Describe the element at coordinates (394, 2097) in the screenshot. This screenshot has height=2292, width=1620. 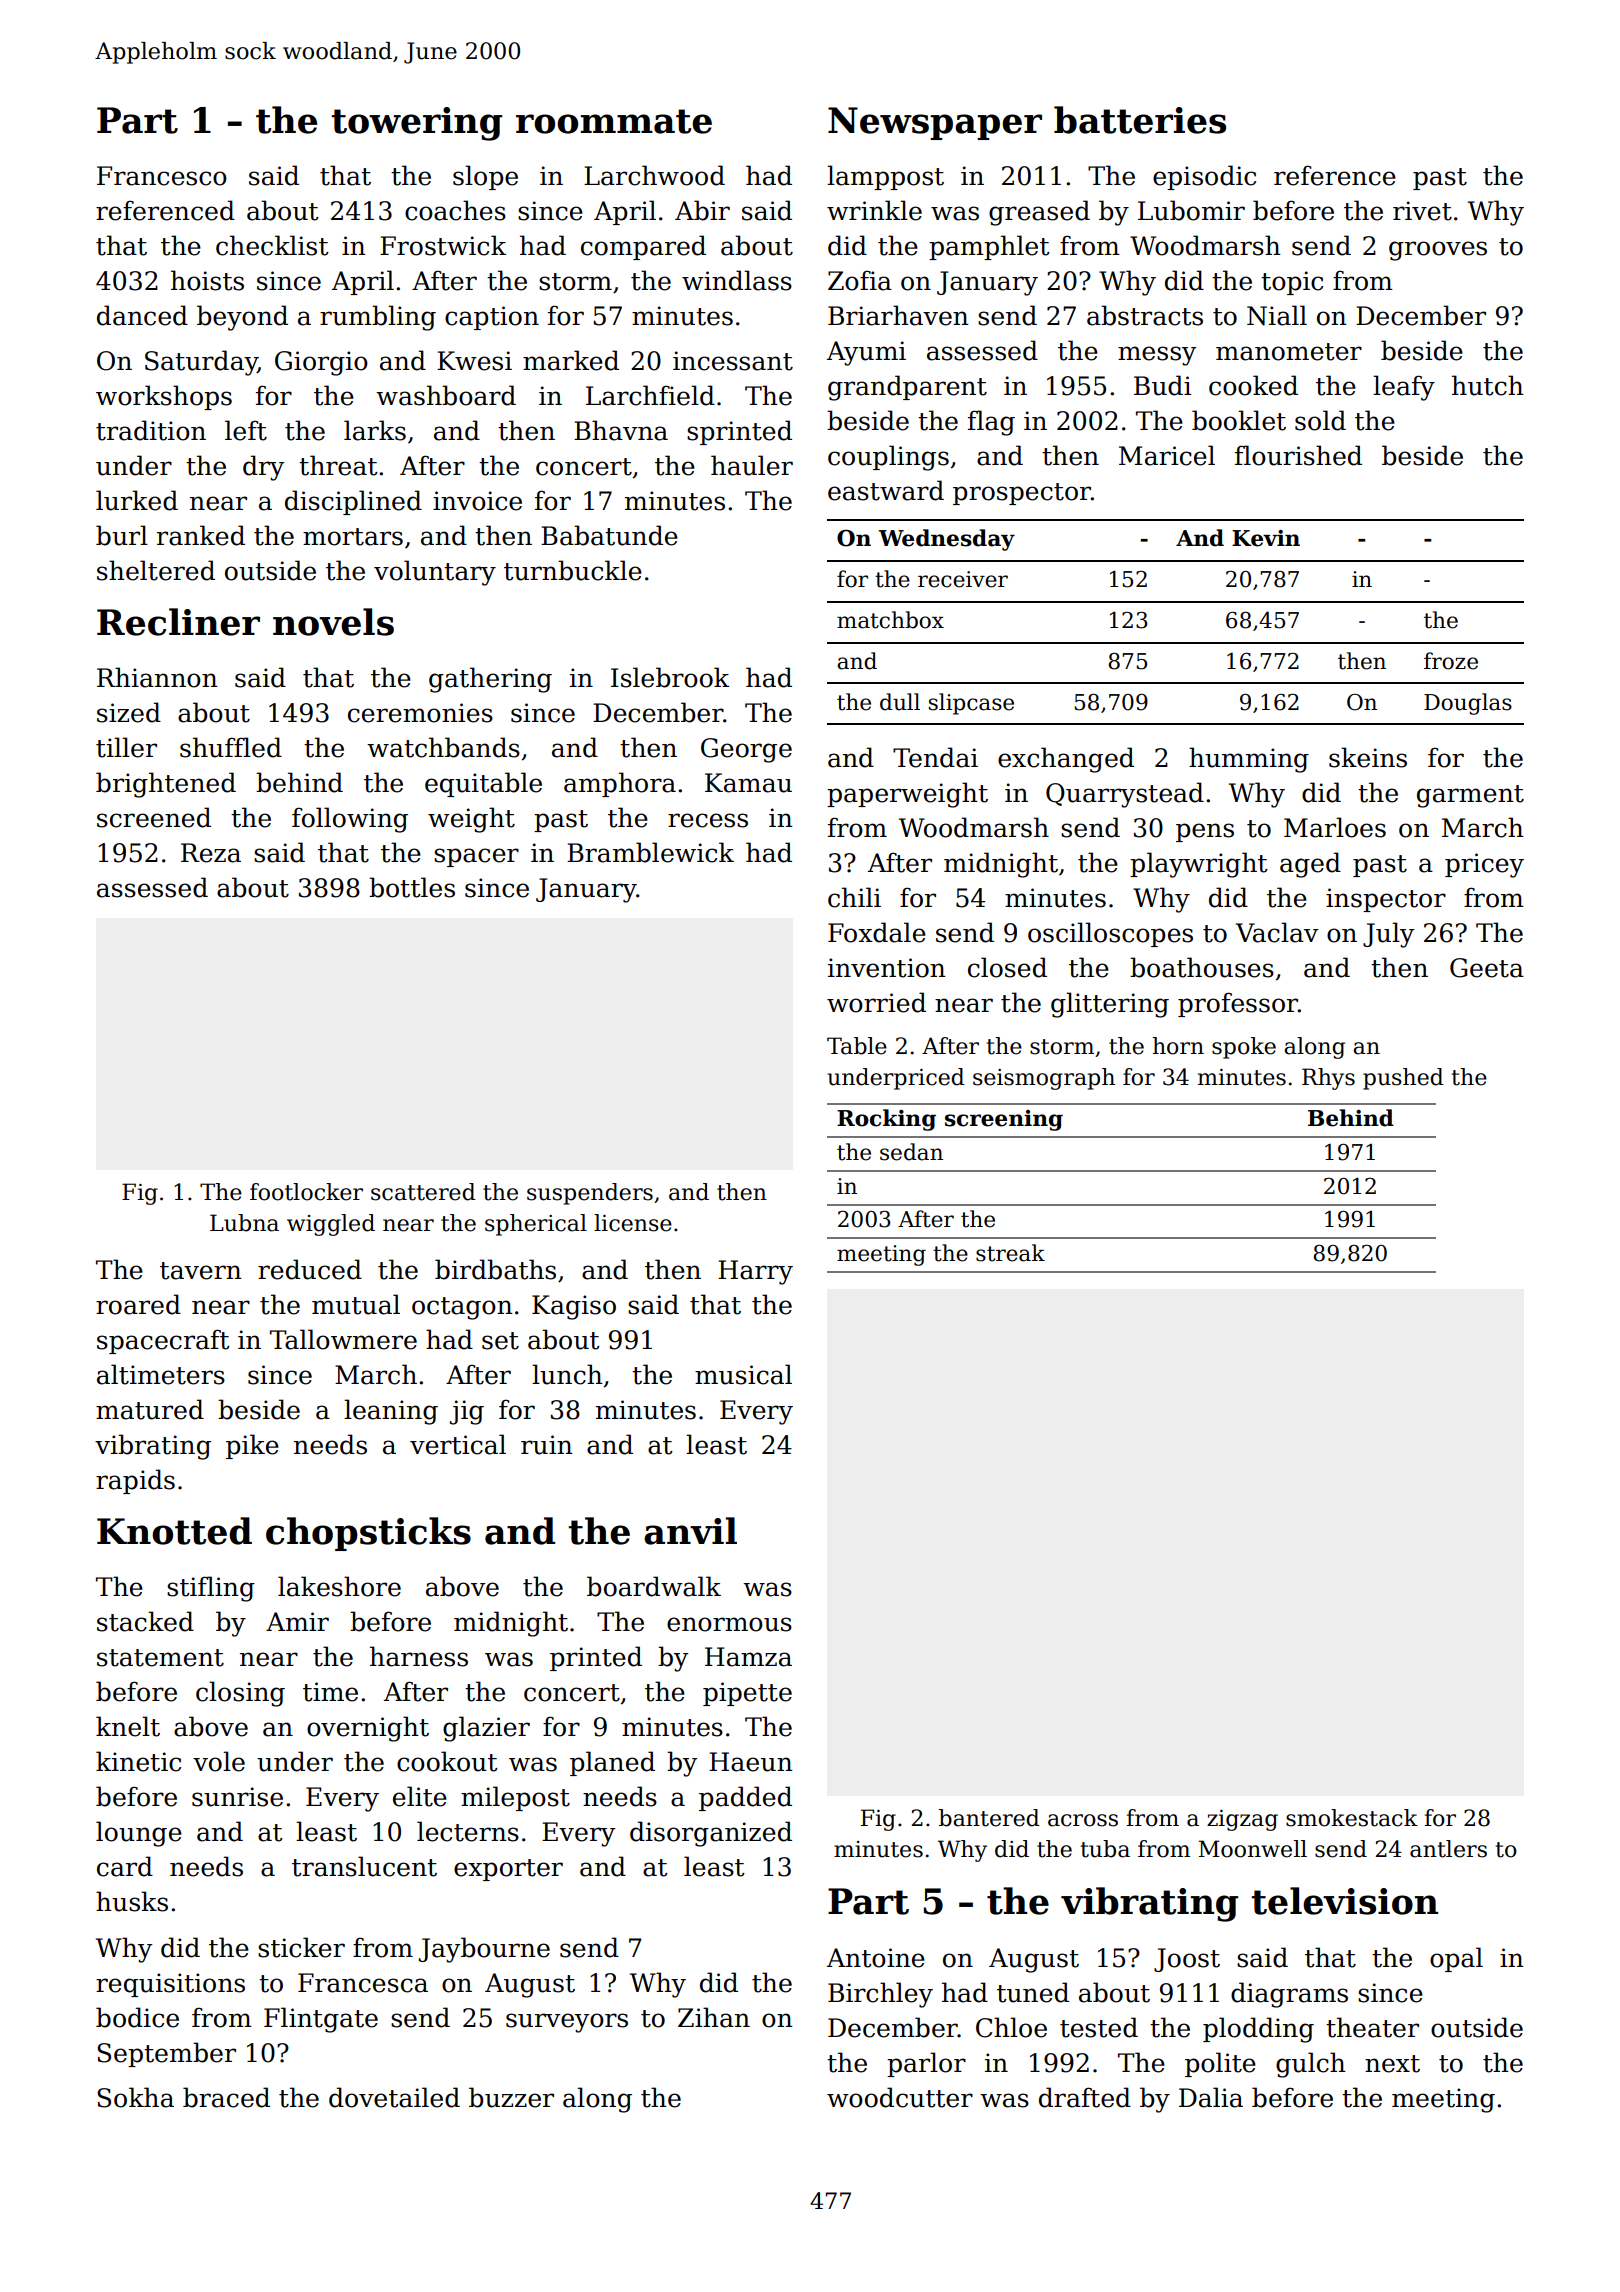
I see `dovetailed` at that location.
